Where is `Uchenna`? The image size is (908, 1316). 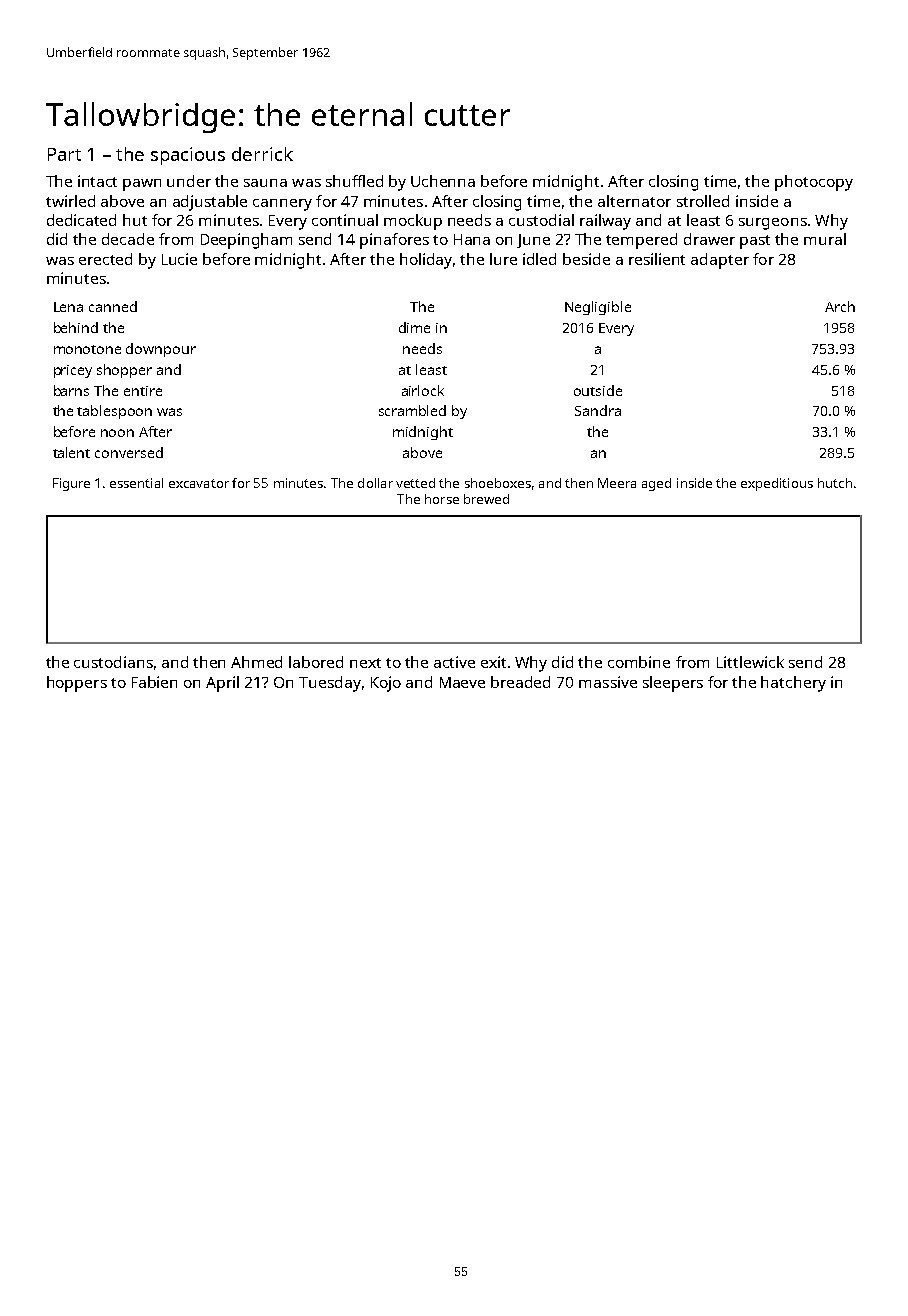 Uchenna is located at coordinates (443, 181).
